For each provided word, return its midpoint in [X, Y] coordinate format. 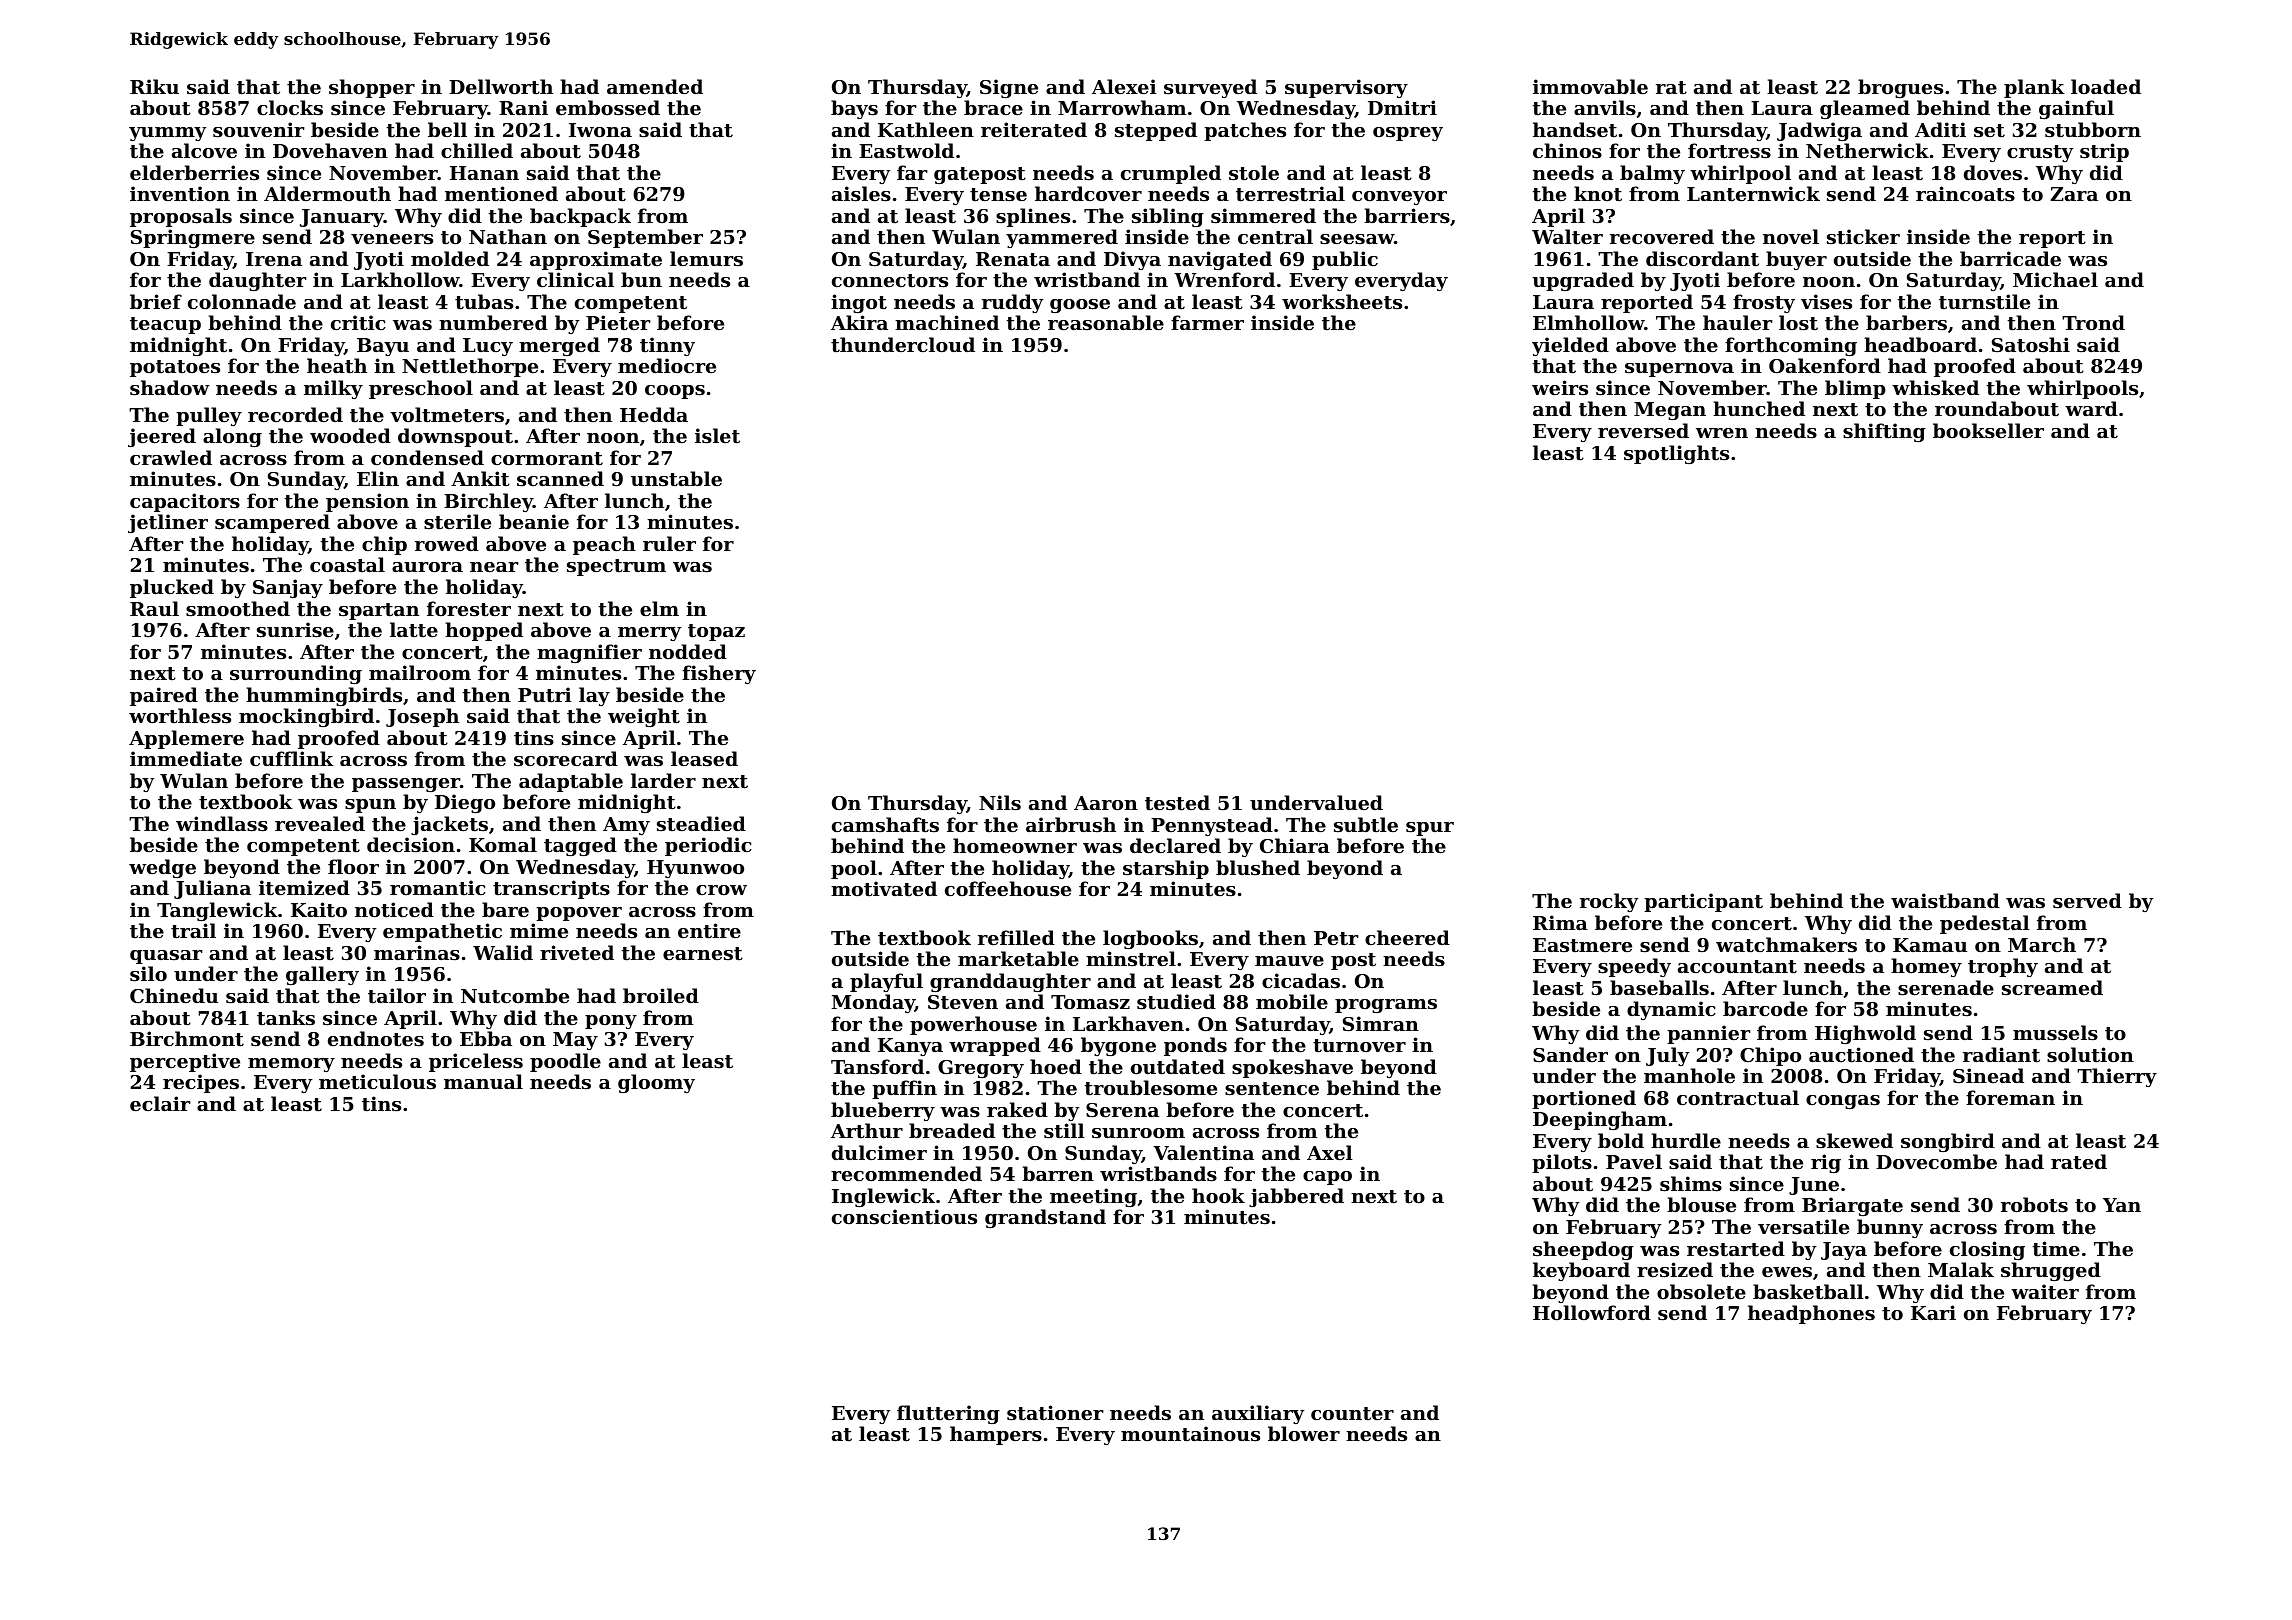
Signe [1009, 88]
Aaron [1106, 803]
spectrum [616, 567]
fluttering [948, 1414]
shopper [372, 88]
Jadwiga [1819, 131]
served [2087, 901]
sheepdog [1583, 1250]
